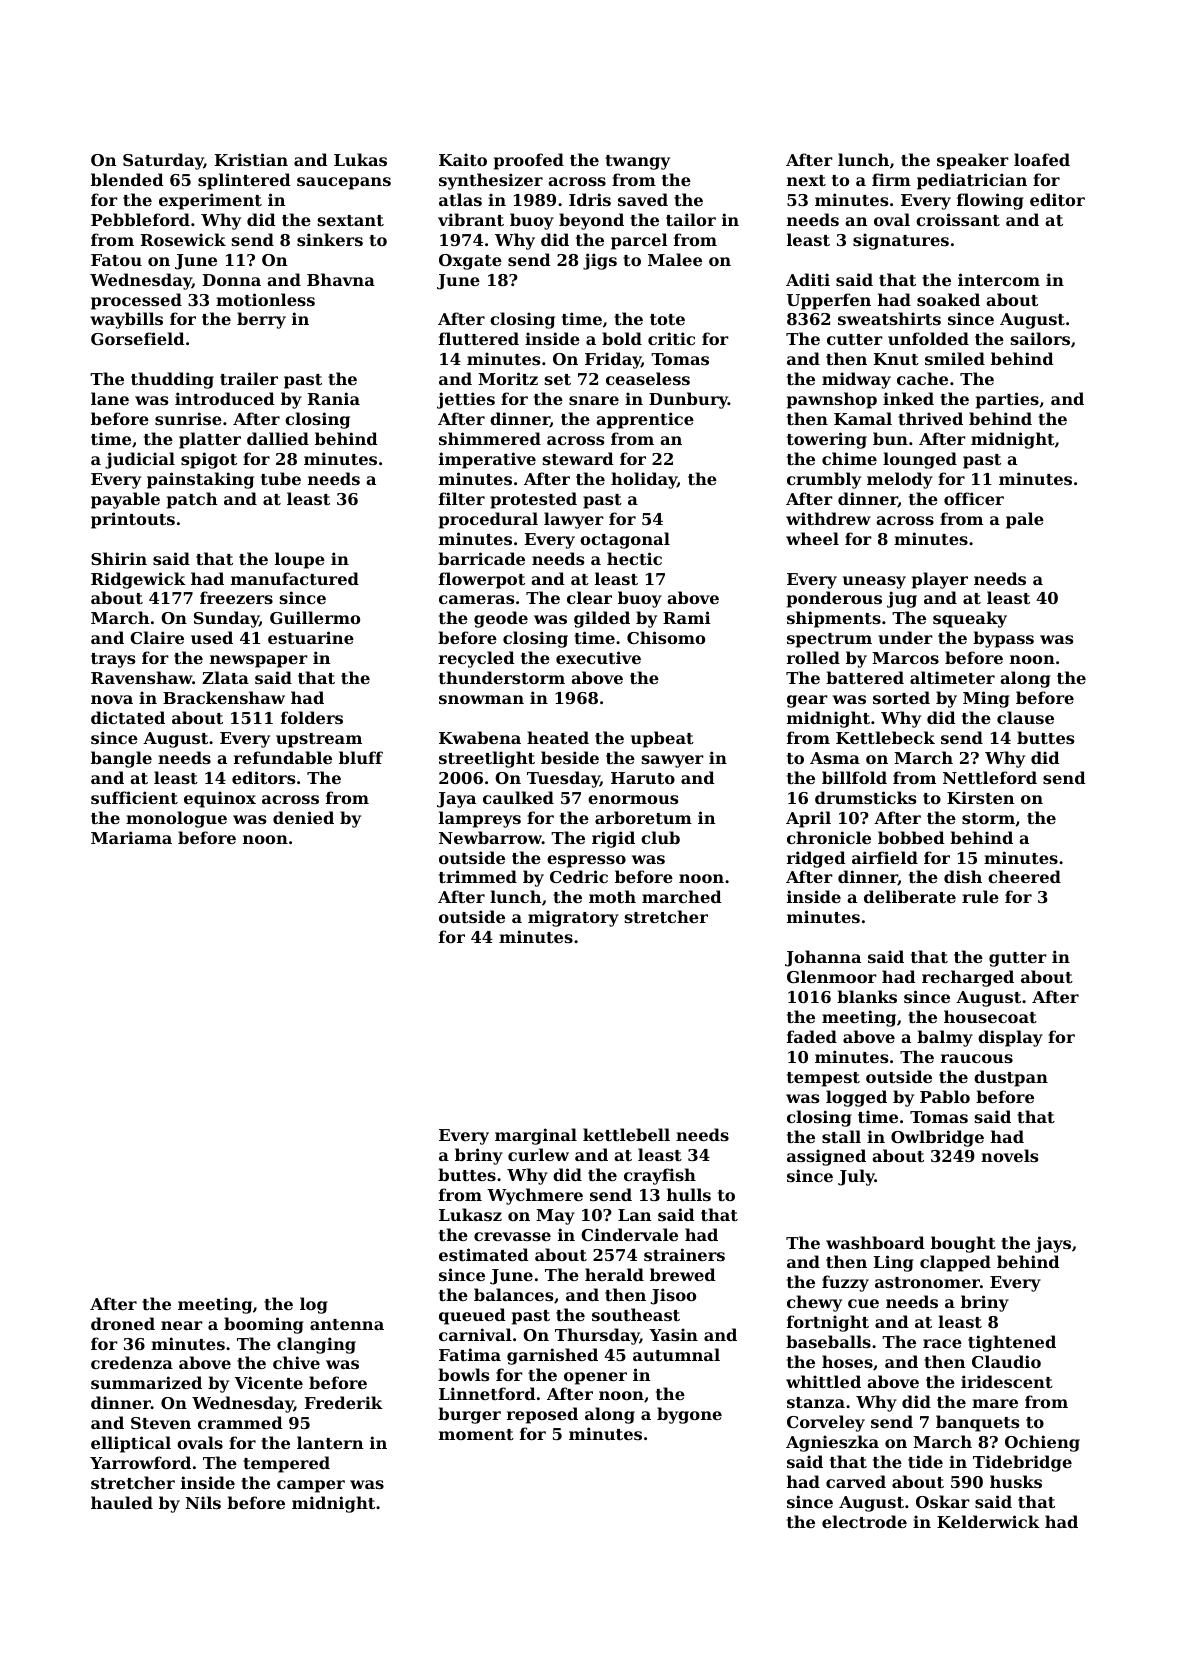 The height and width of the document is (1667, 1178). Describe the element at coordinates (203, 1502) in the document. I see `Nils` at that location.
